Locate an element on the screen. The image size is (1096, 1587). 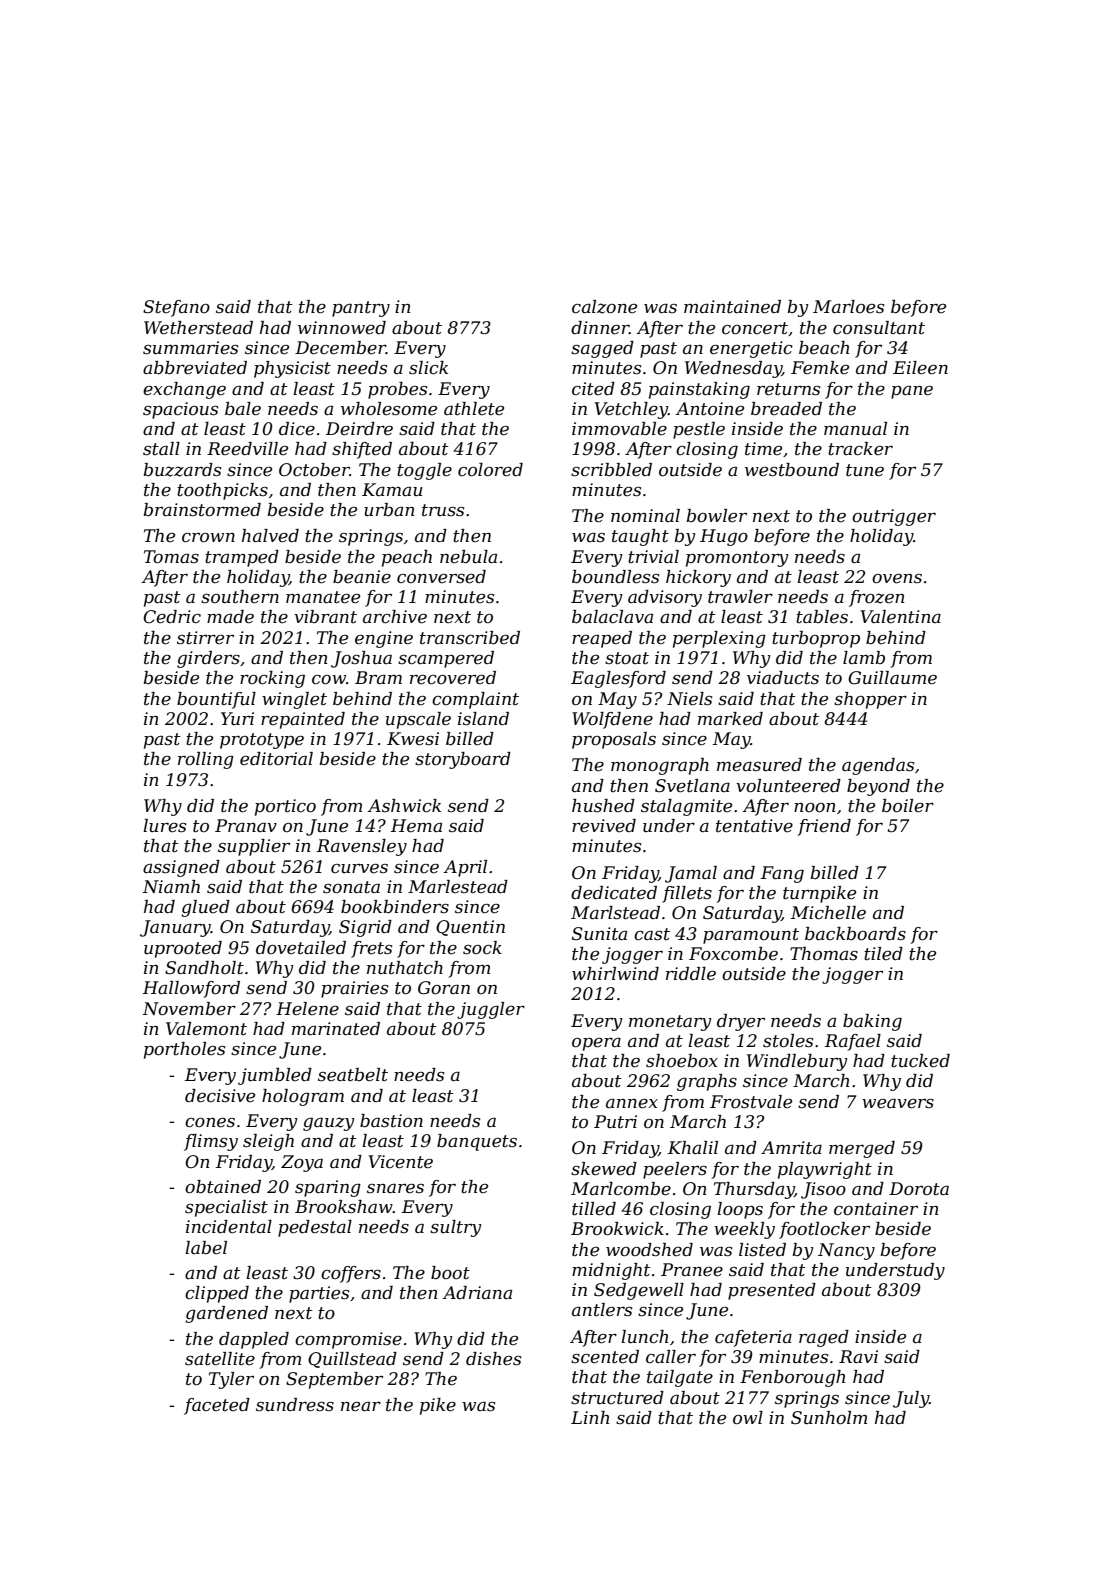
Pranav is located at coordinates (246, 825).
